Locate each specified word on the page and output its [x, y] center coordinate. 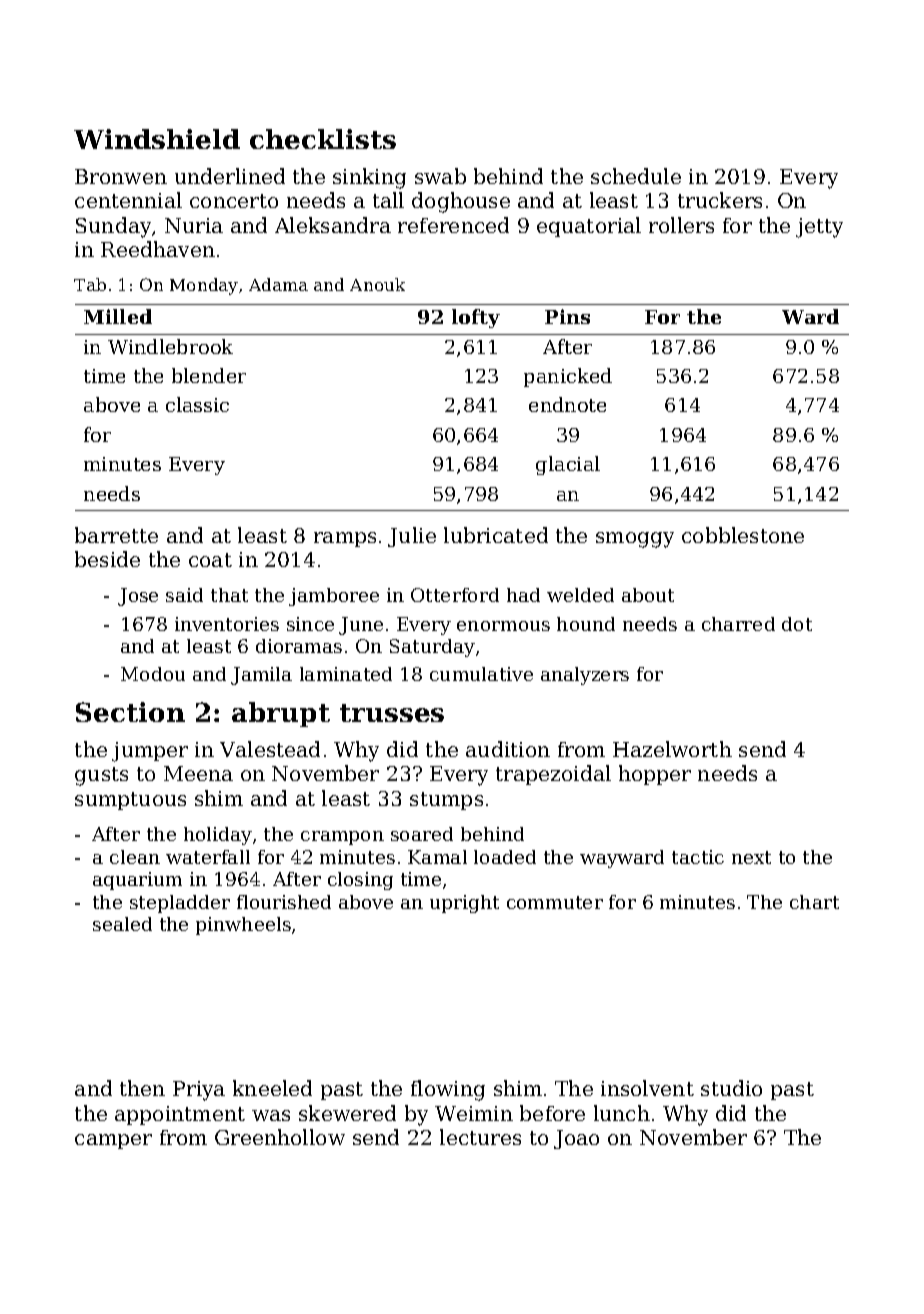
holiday [218, 836]
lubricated [496, 535]
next [751, 857]
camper [113, 1141]
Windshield [157, 139]
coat [210, 560]
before [552, 1113]
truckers [720, 200]
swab [440, 176]
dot [797, 624]
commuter [555, 902]
